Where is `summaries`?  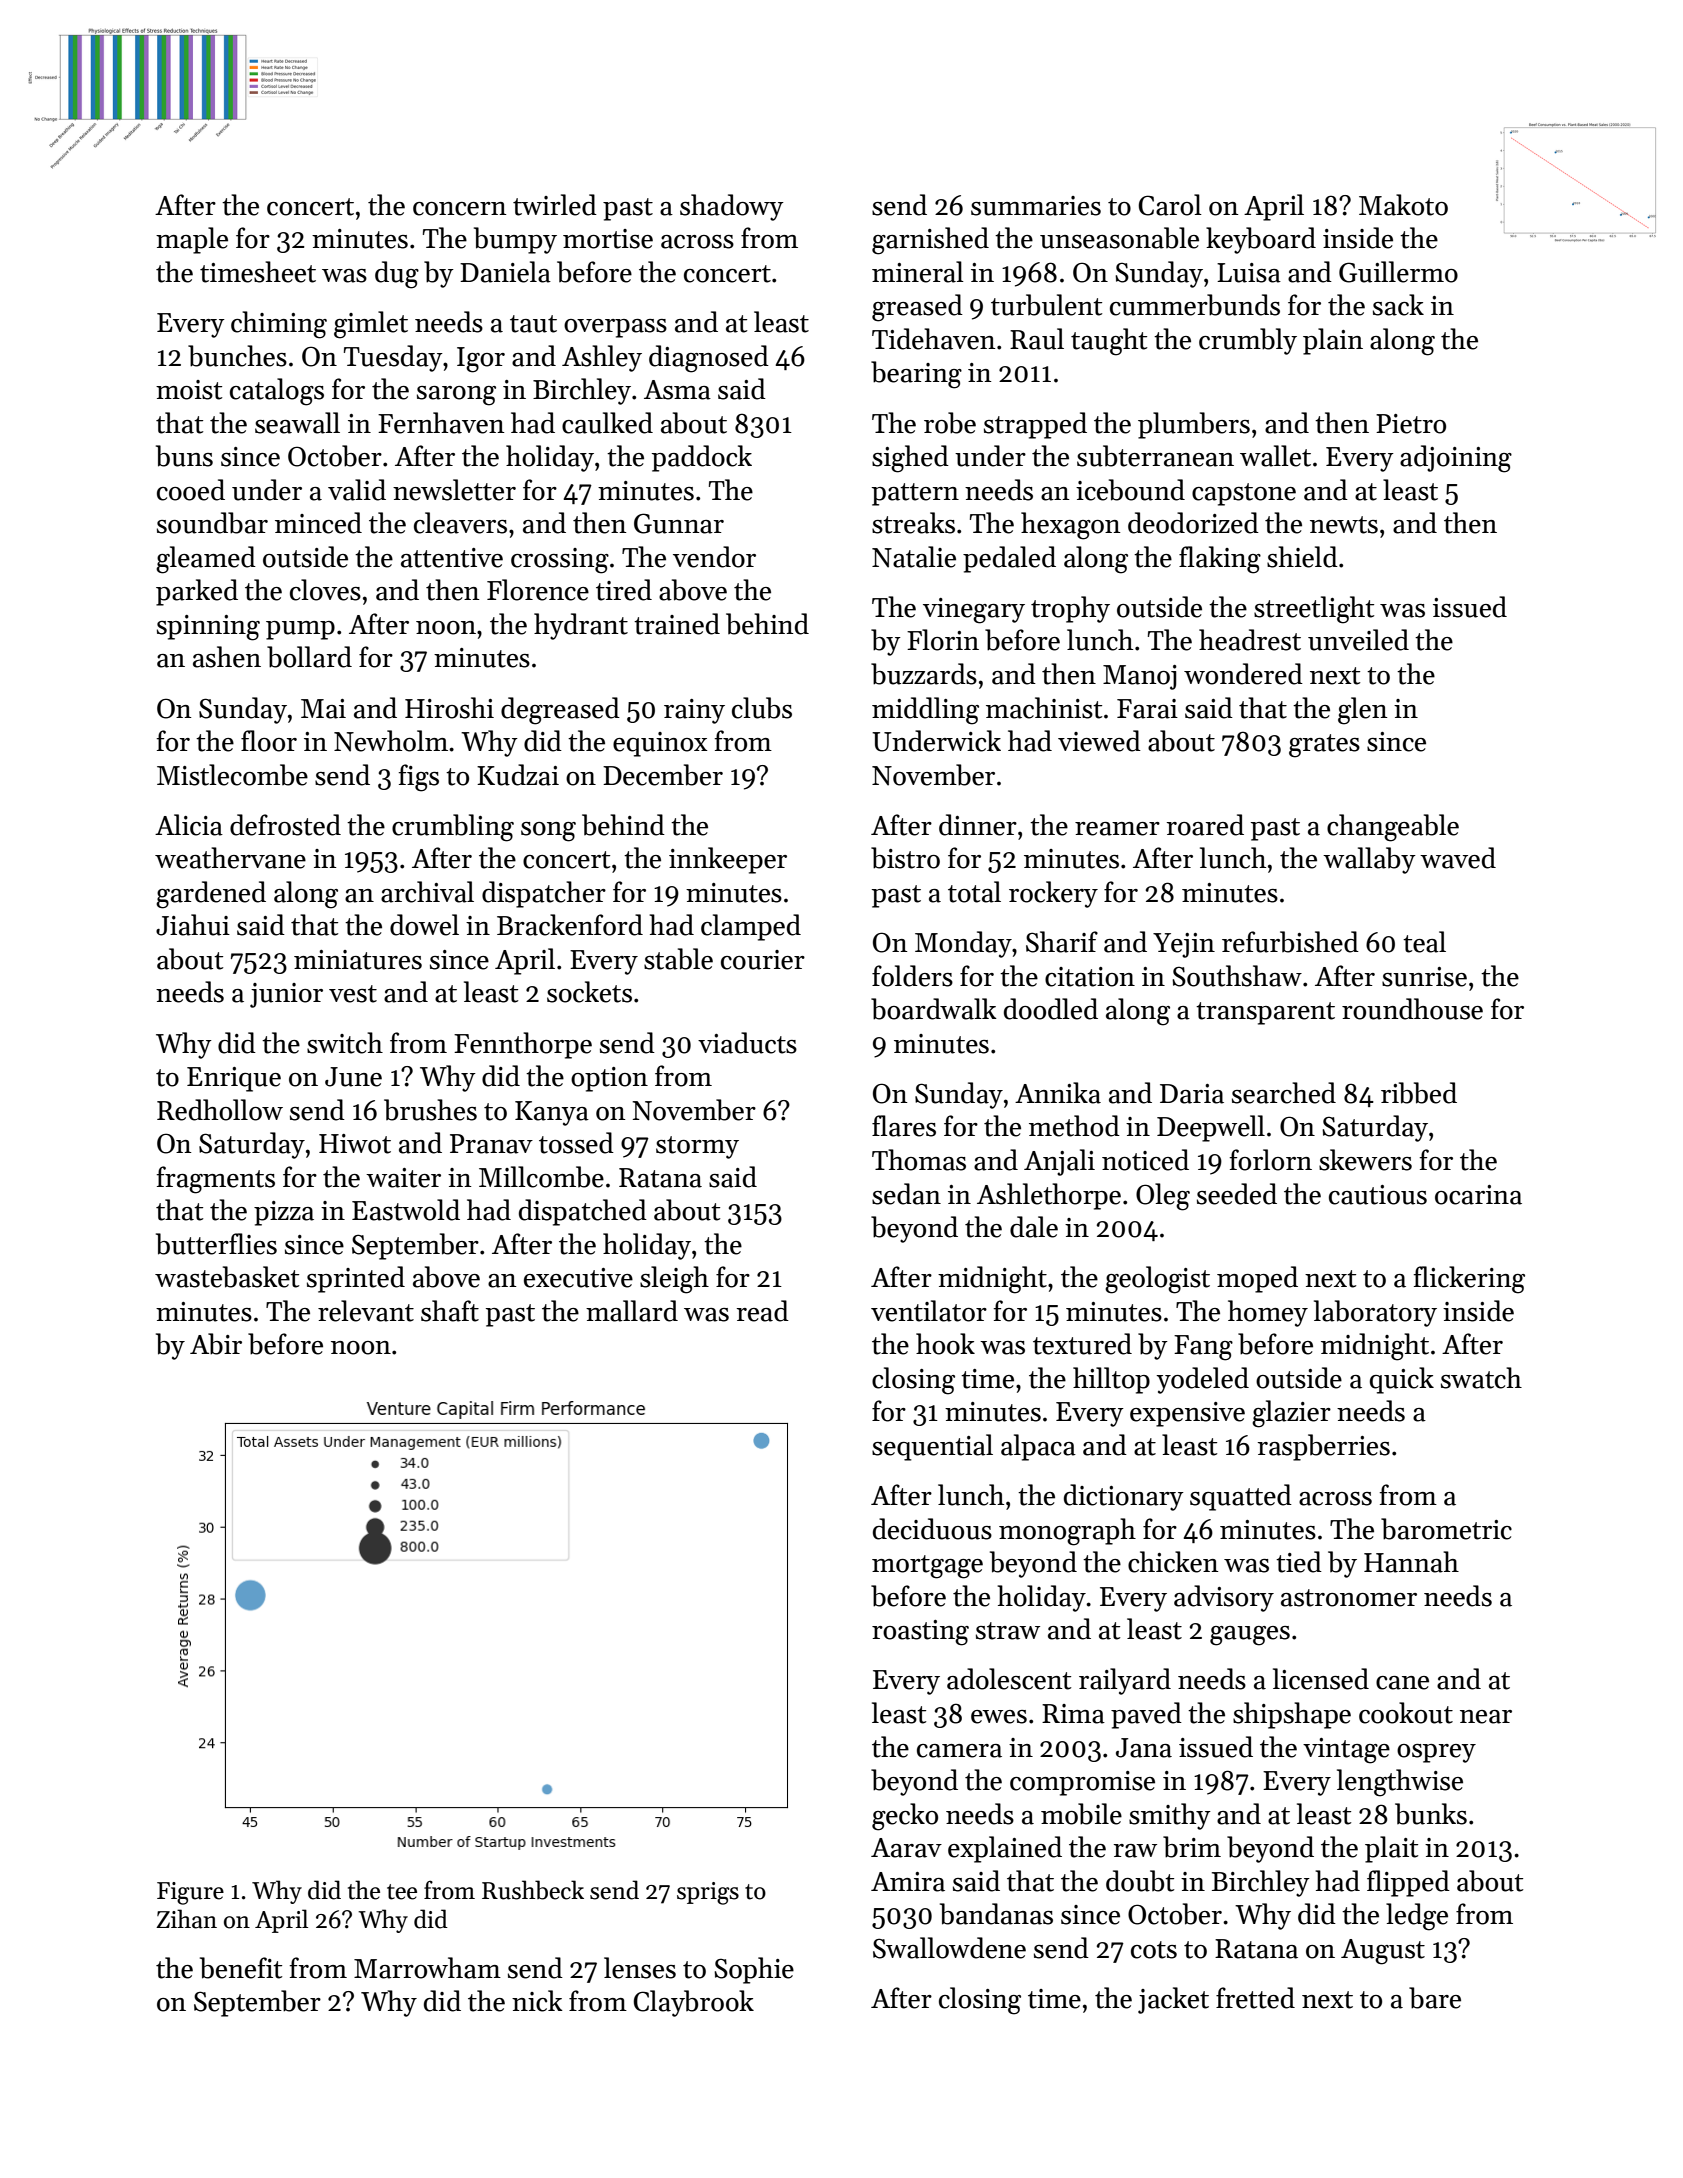
summaries is located at coordinates (1036, 206).
